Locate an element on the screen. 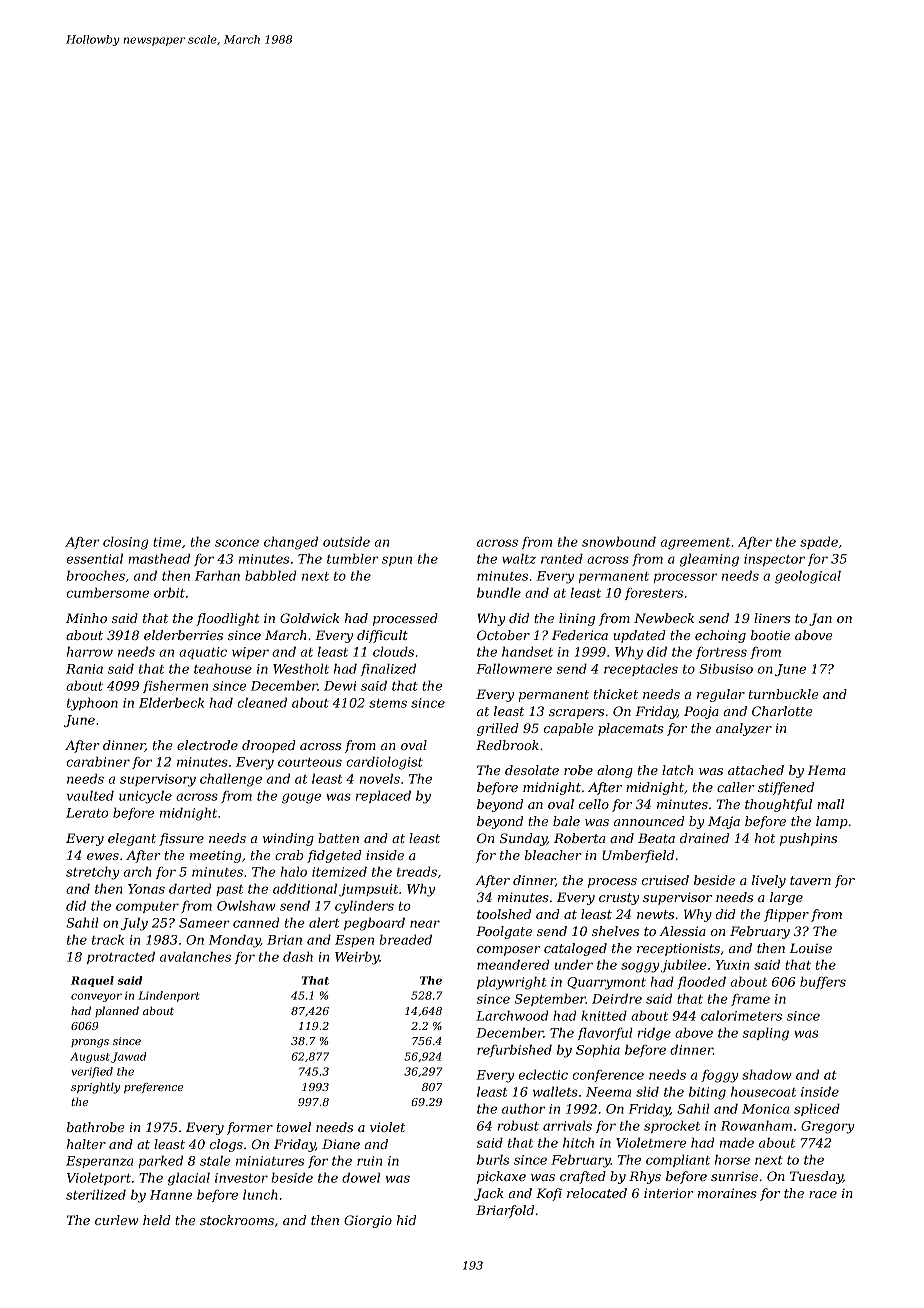 This screenshot has height=1308, width=924. dowel is located at coordinates (361, 1177).
